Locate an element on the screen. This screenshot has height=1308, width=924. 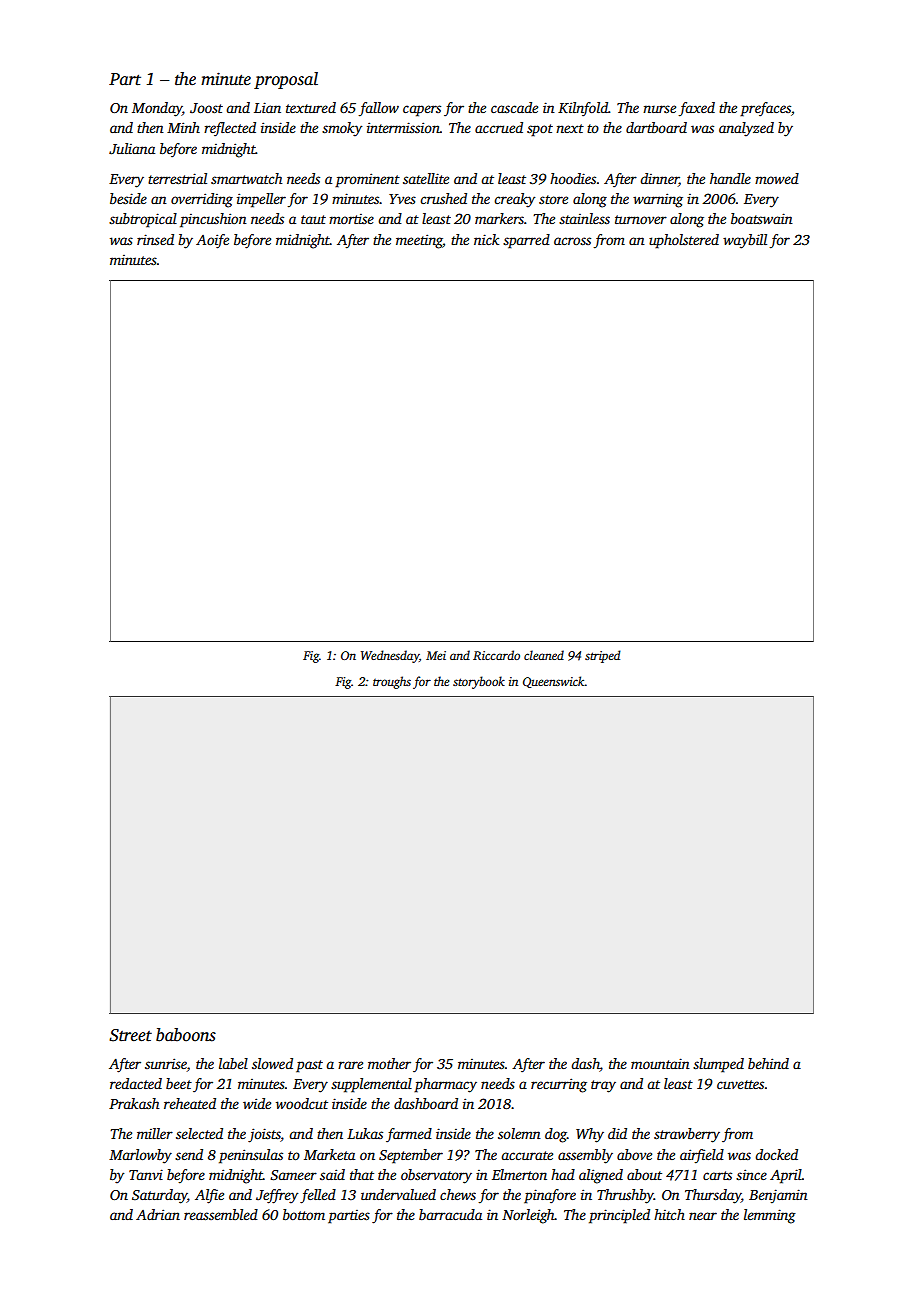
Marlowby is located at coordinates (140, 1156).
